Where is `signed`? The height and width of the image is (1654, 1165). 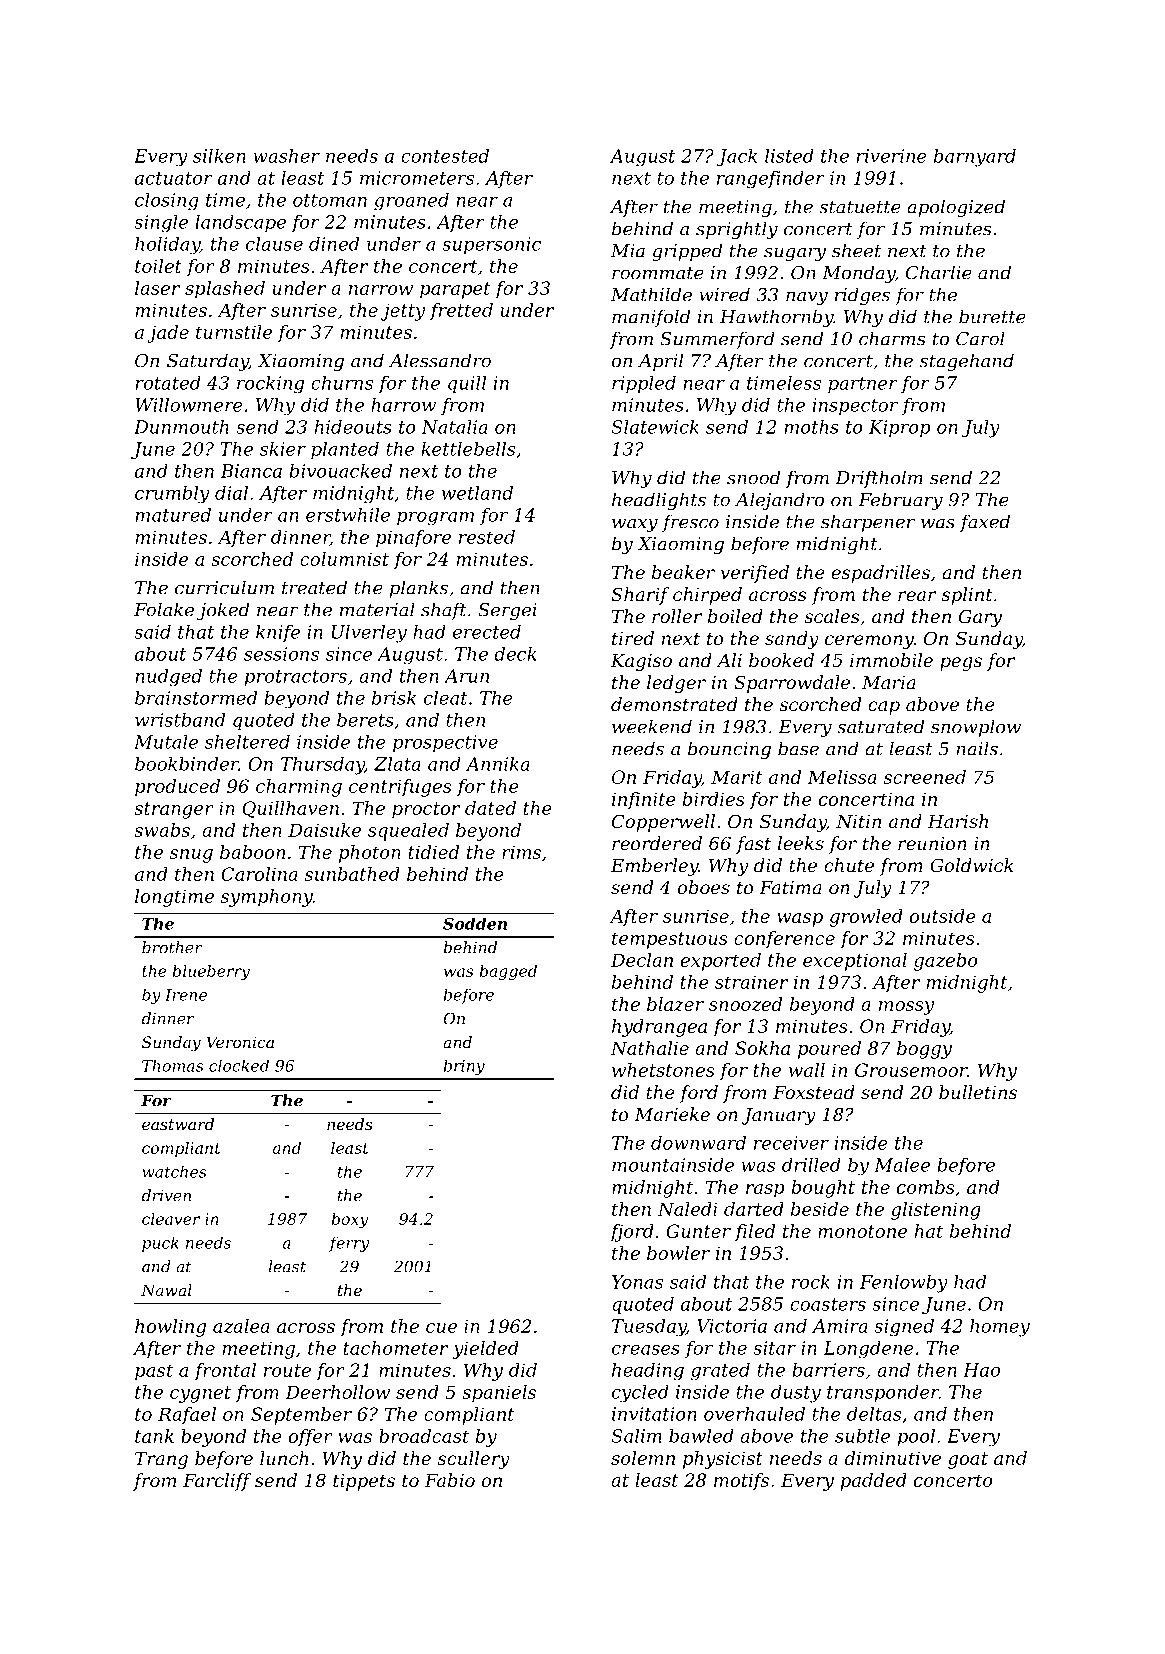 signed is located at coordinates (904, 1328).
